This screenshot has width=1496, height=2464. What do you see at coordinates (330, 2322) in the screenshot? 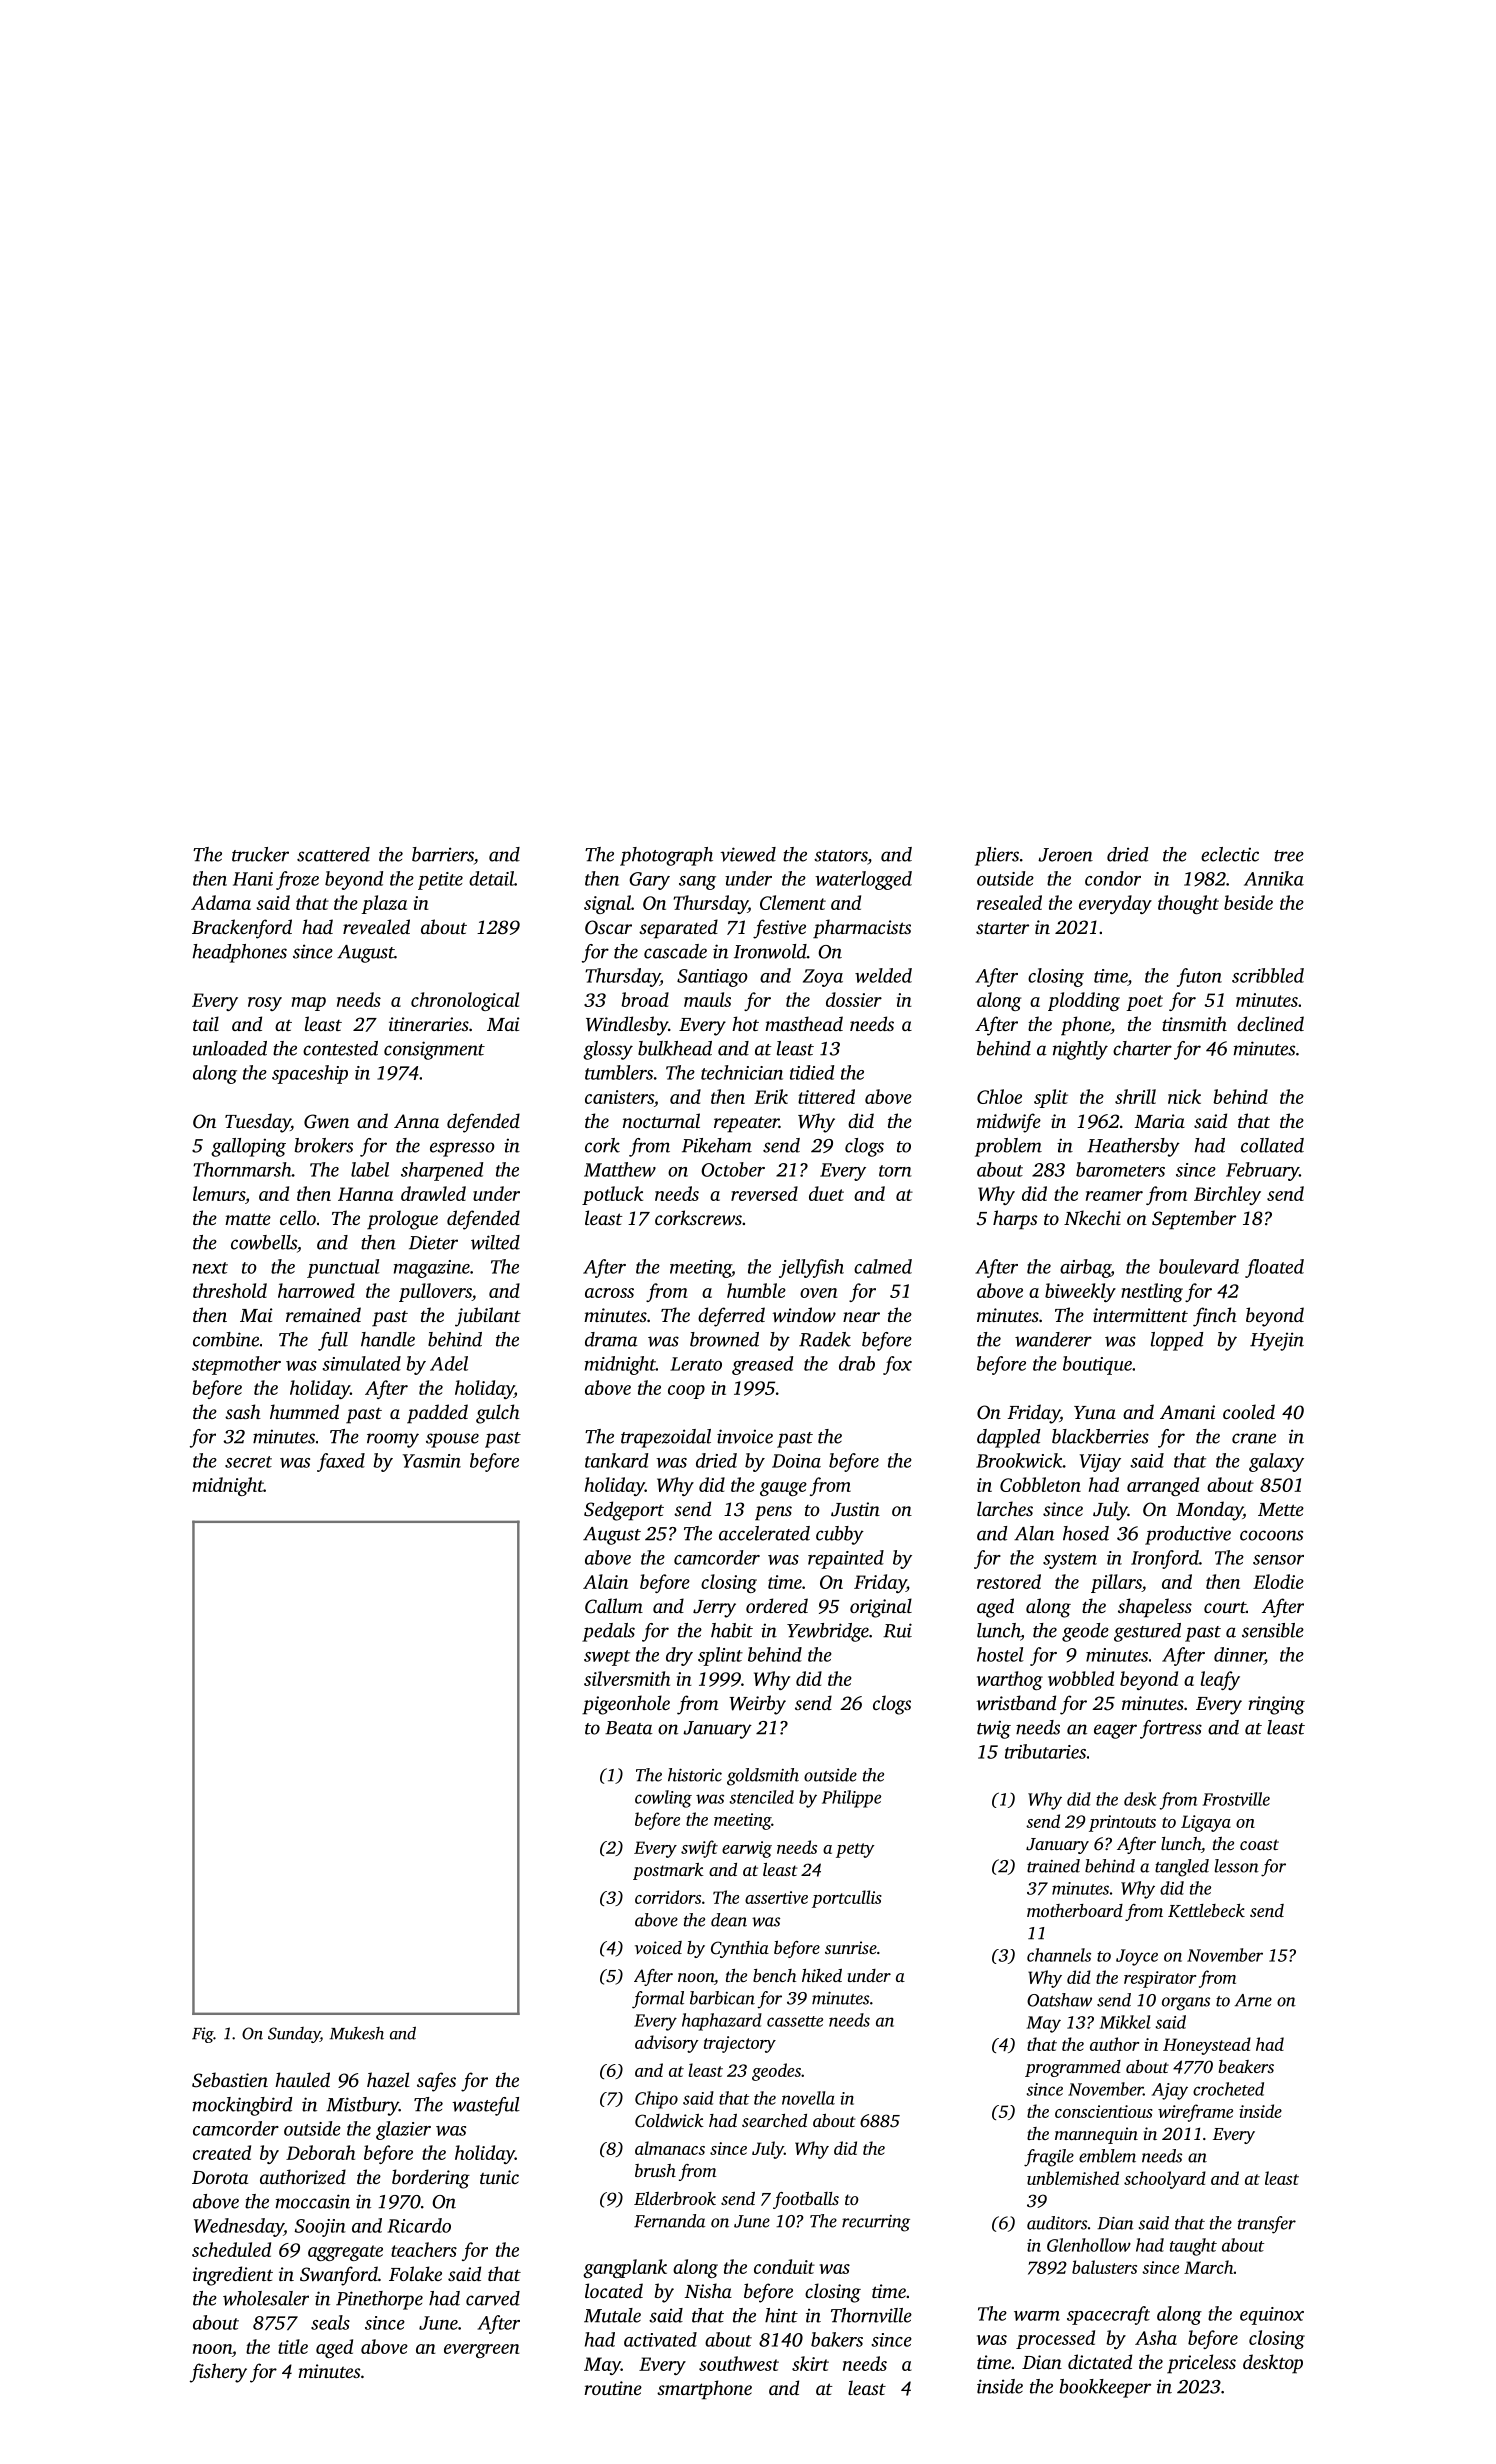
I see `seals` at bounding box center [330, 2322].
